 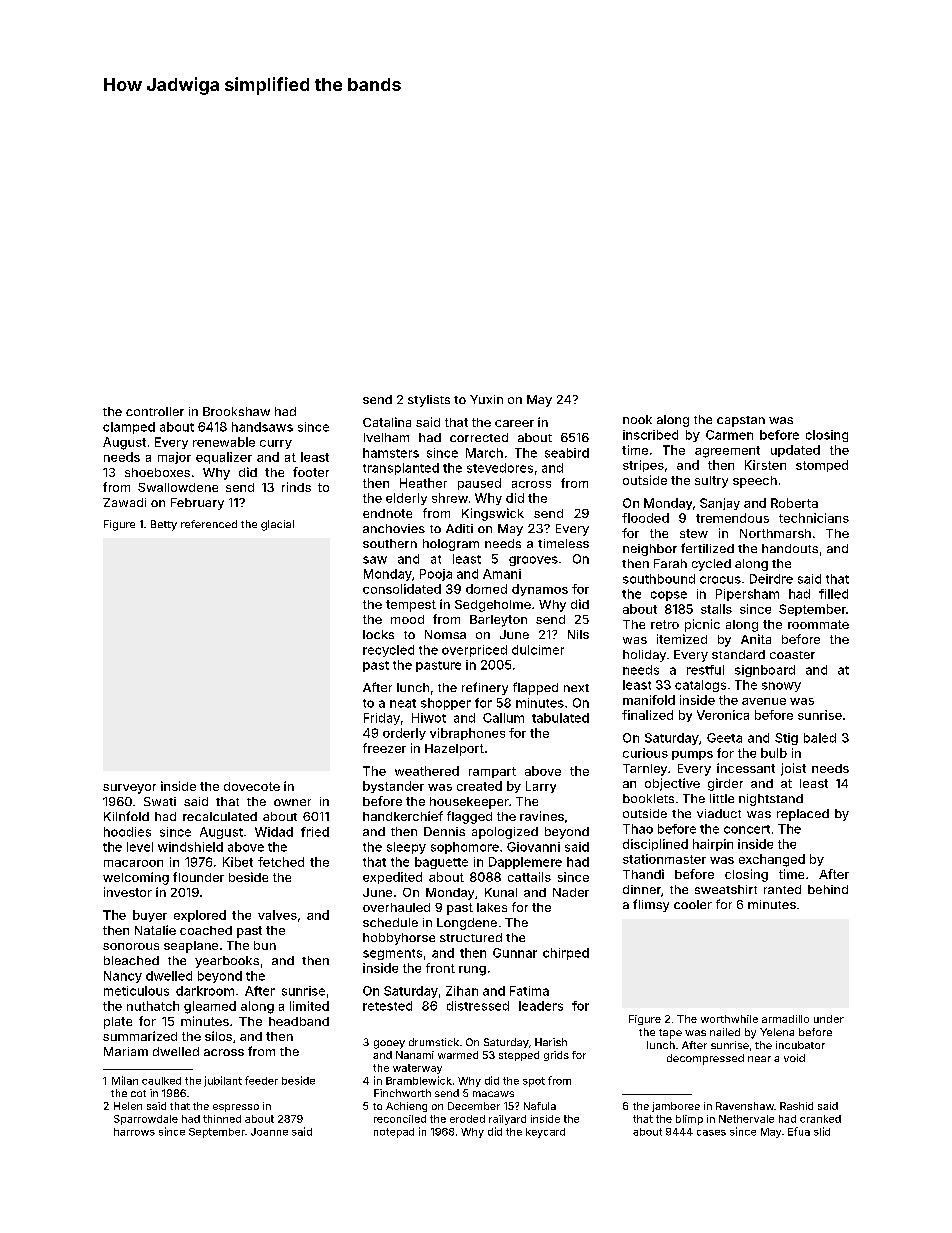 I want to click on grooves, so click(x=533, y=561).
